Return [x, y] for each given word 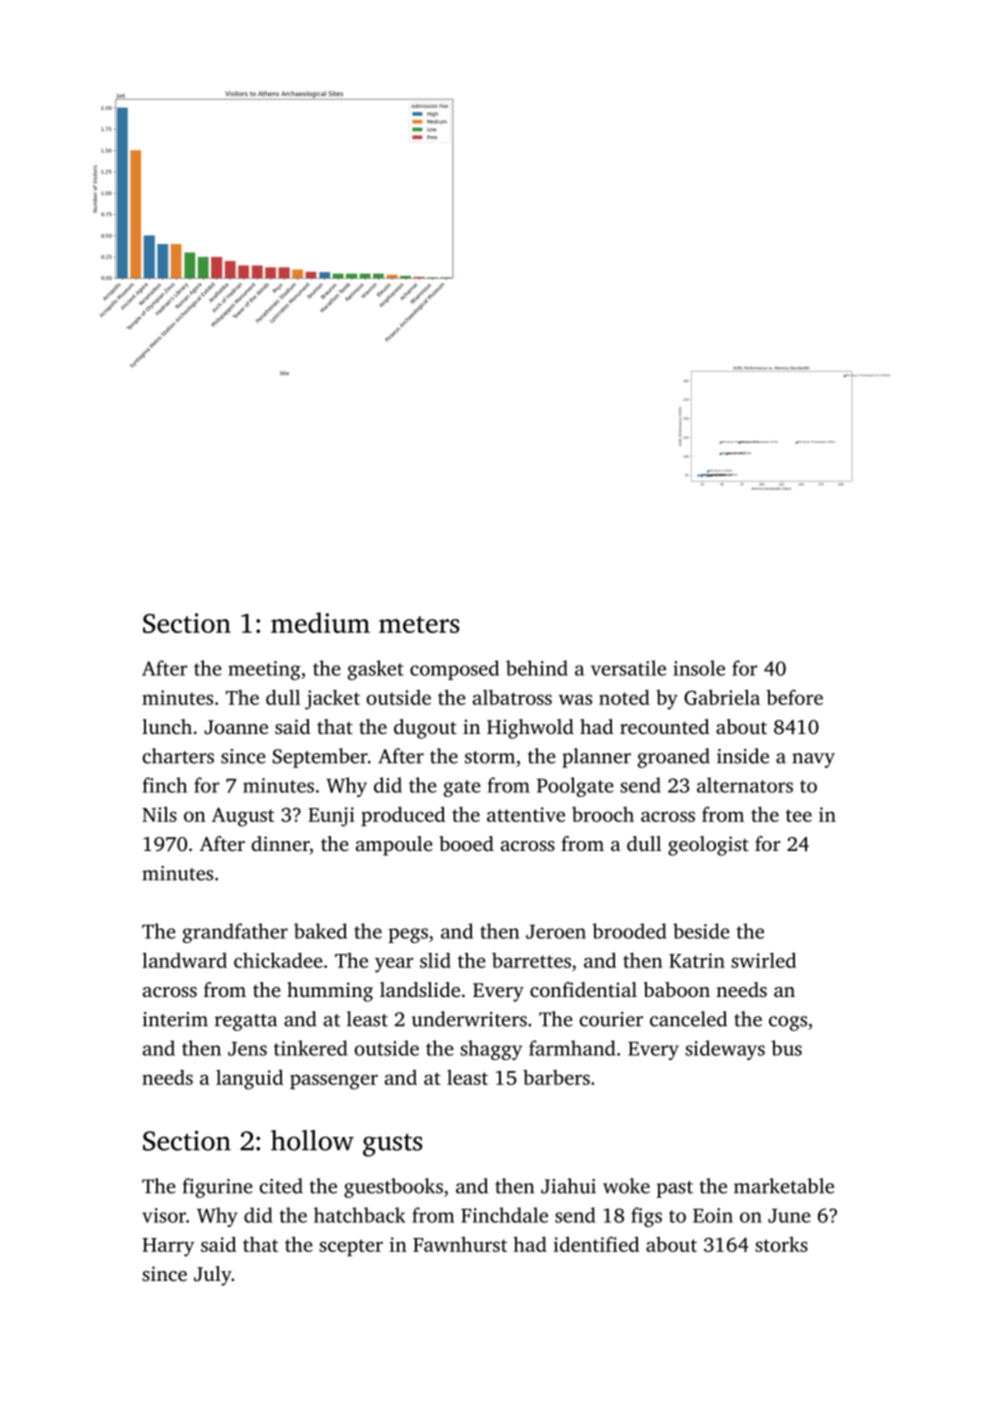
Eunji [331, 817]
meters [419, 624]
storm [490, 757]
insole [699, 668]
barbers [556, 1077]
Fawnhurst [460, 1244]
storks [781, 1244]
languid [249, 1079]
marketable [784, 1186]
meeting [264, 670]
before [794, 697]
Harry [168, 1247]
